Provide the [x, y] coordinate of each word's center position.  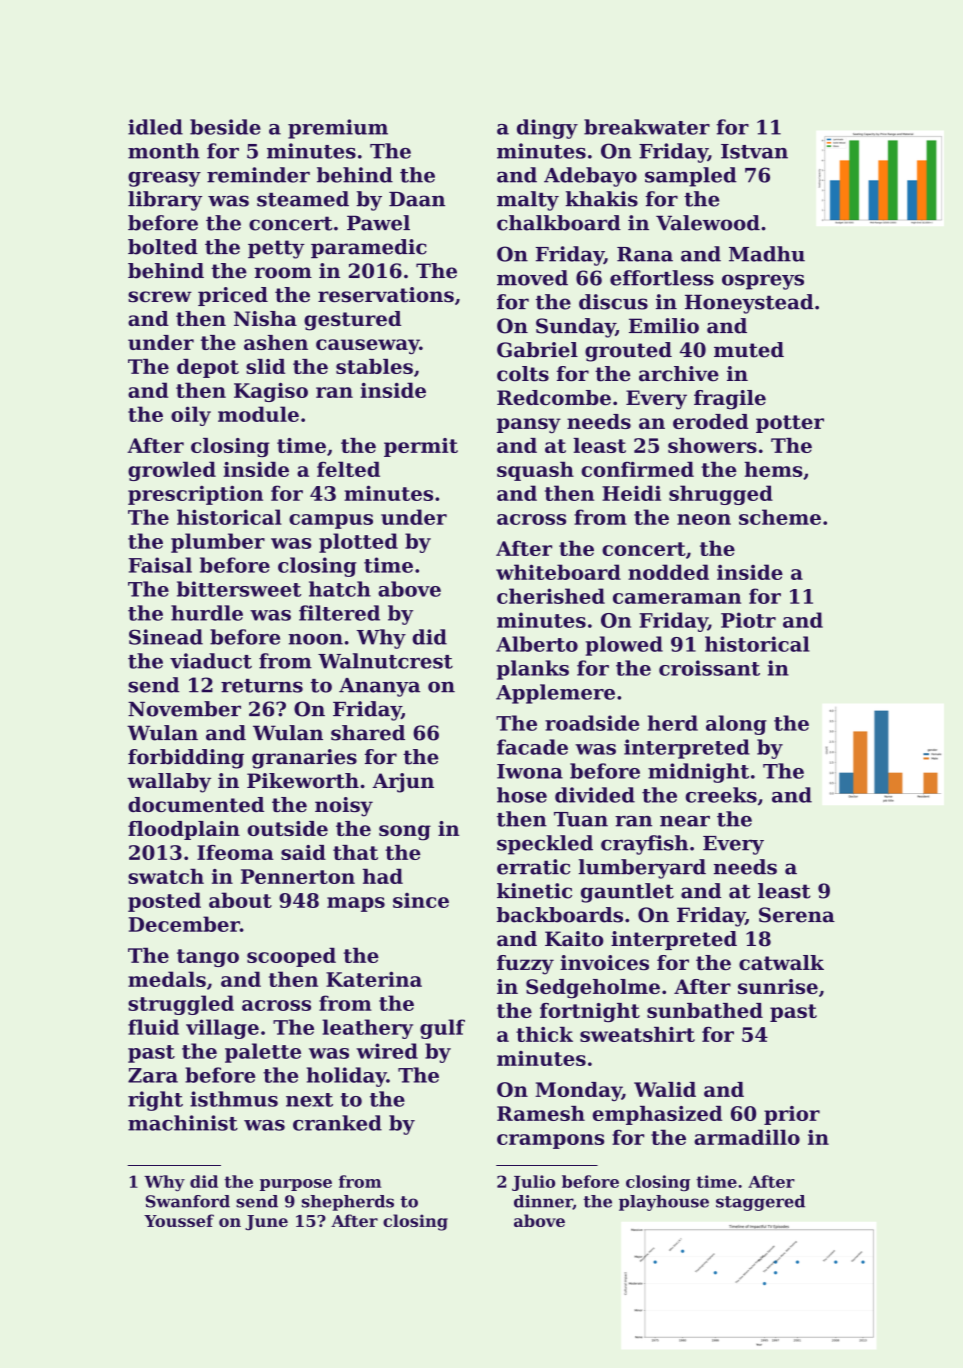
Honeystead [749, 304]
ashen [276, 342]
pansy [529, 426]
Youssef [179, 1220]
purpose [296, 1185]
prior [792, 1115]
